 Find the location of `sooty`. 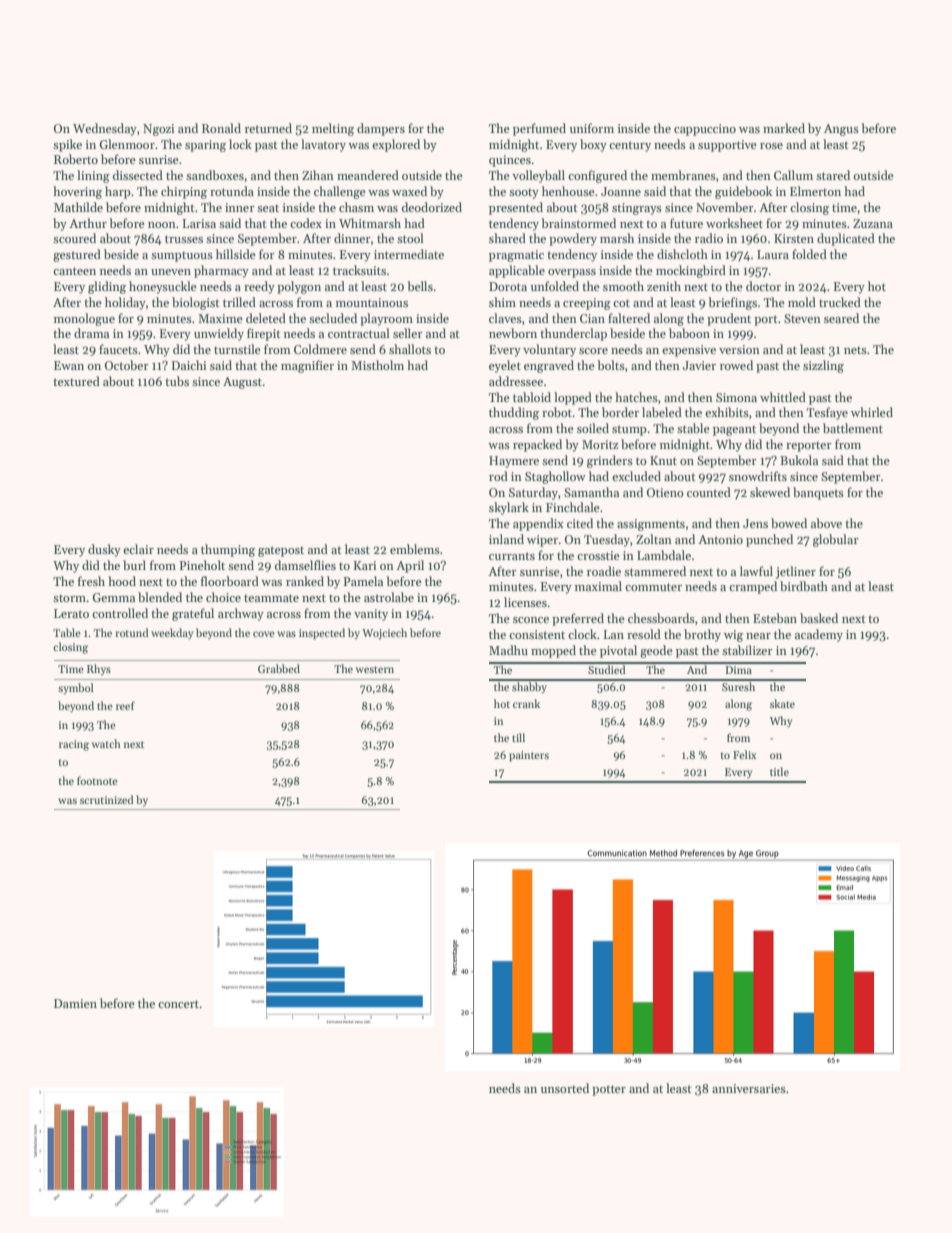

sooty is located at coordinates (524, 193).
